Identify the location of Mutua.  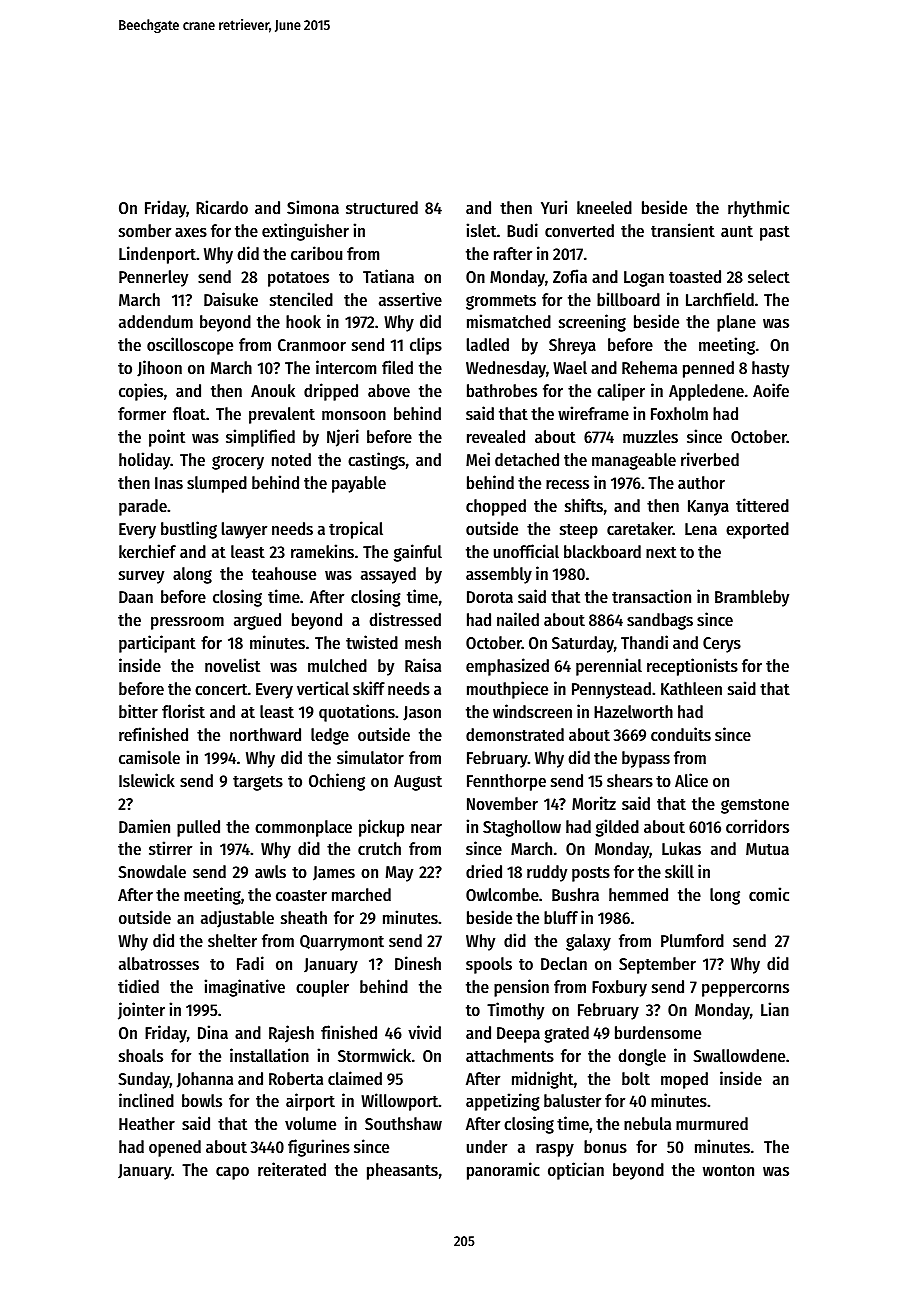
(767, 849).
